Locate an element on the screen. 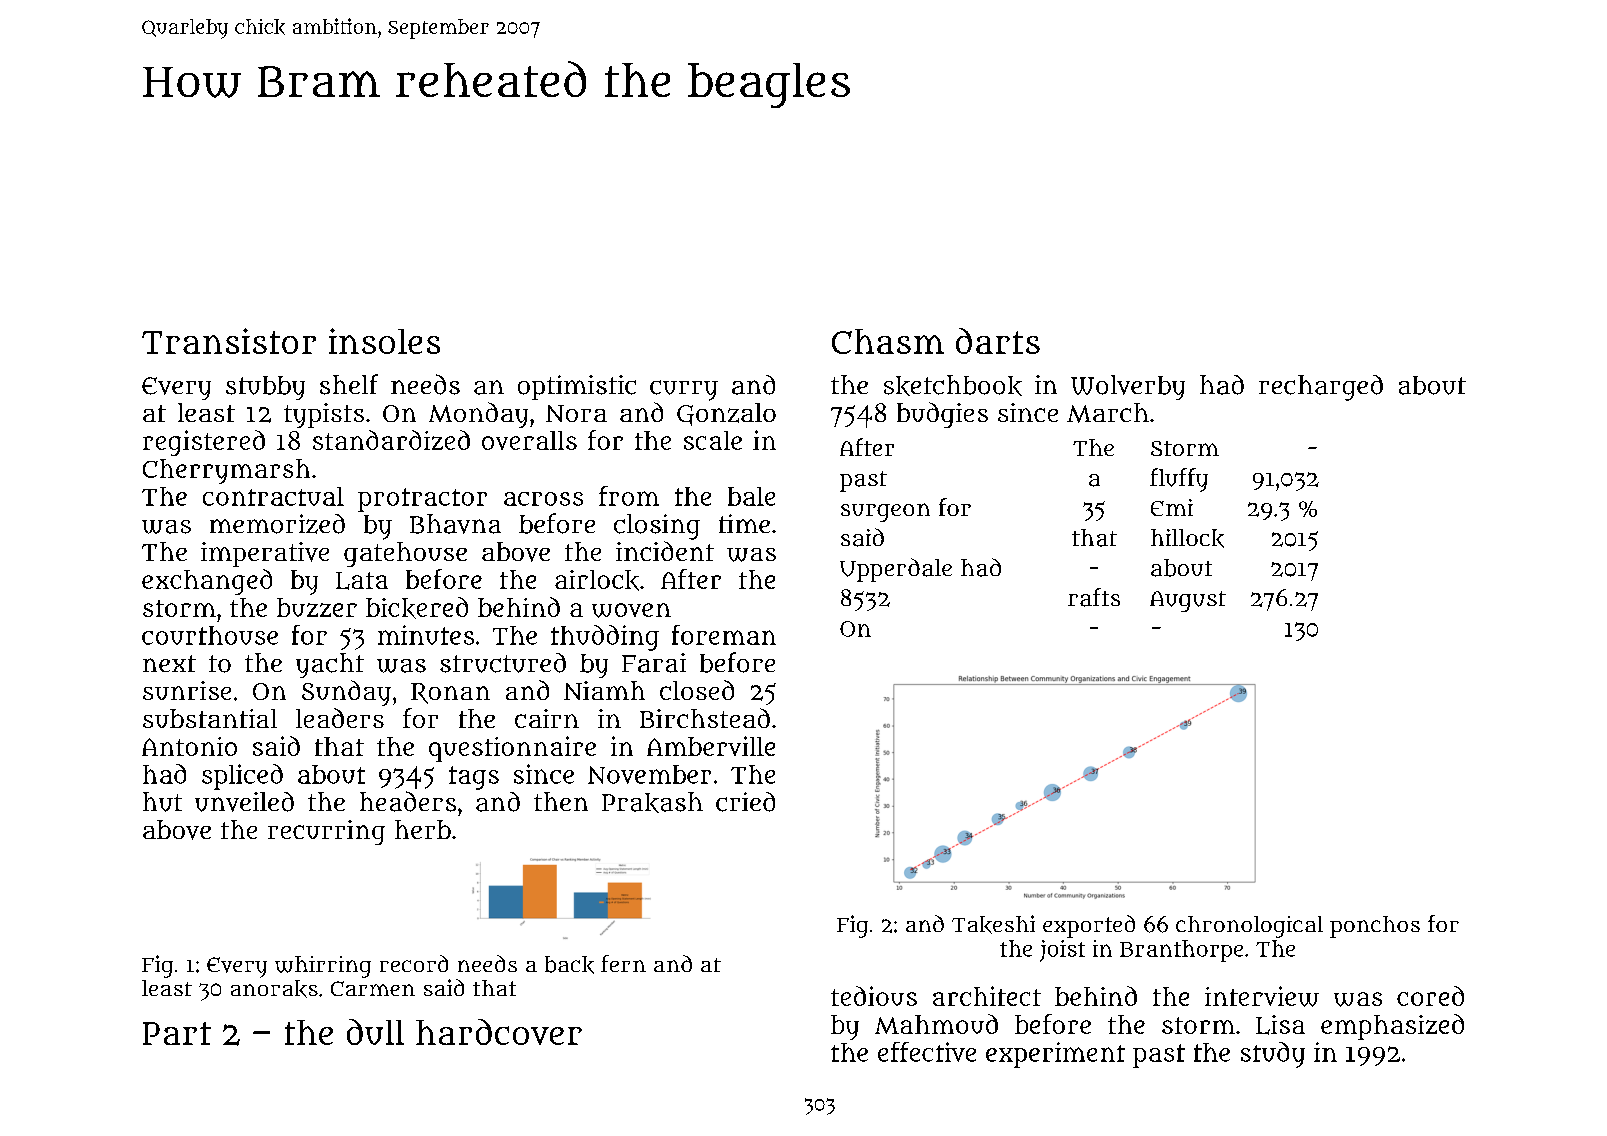 The image size is (1607, 1136). rafts is located at coordinates (1094, 597).
